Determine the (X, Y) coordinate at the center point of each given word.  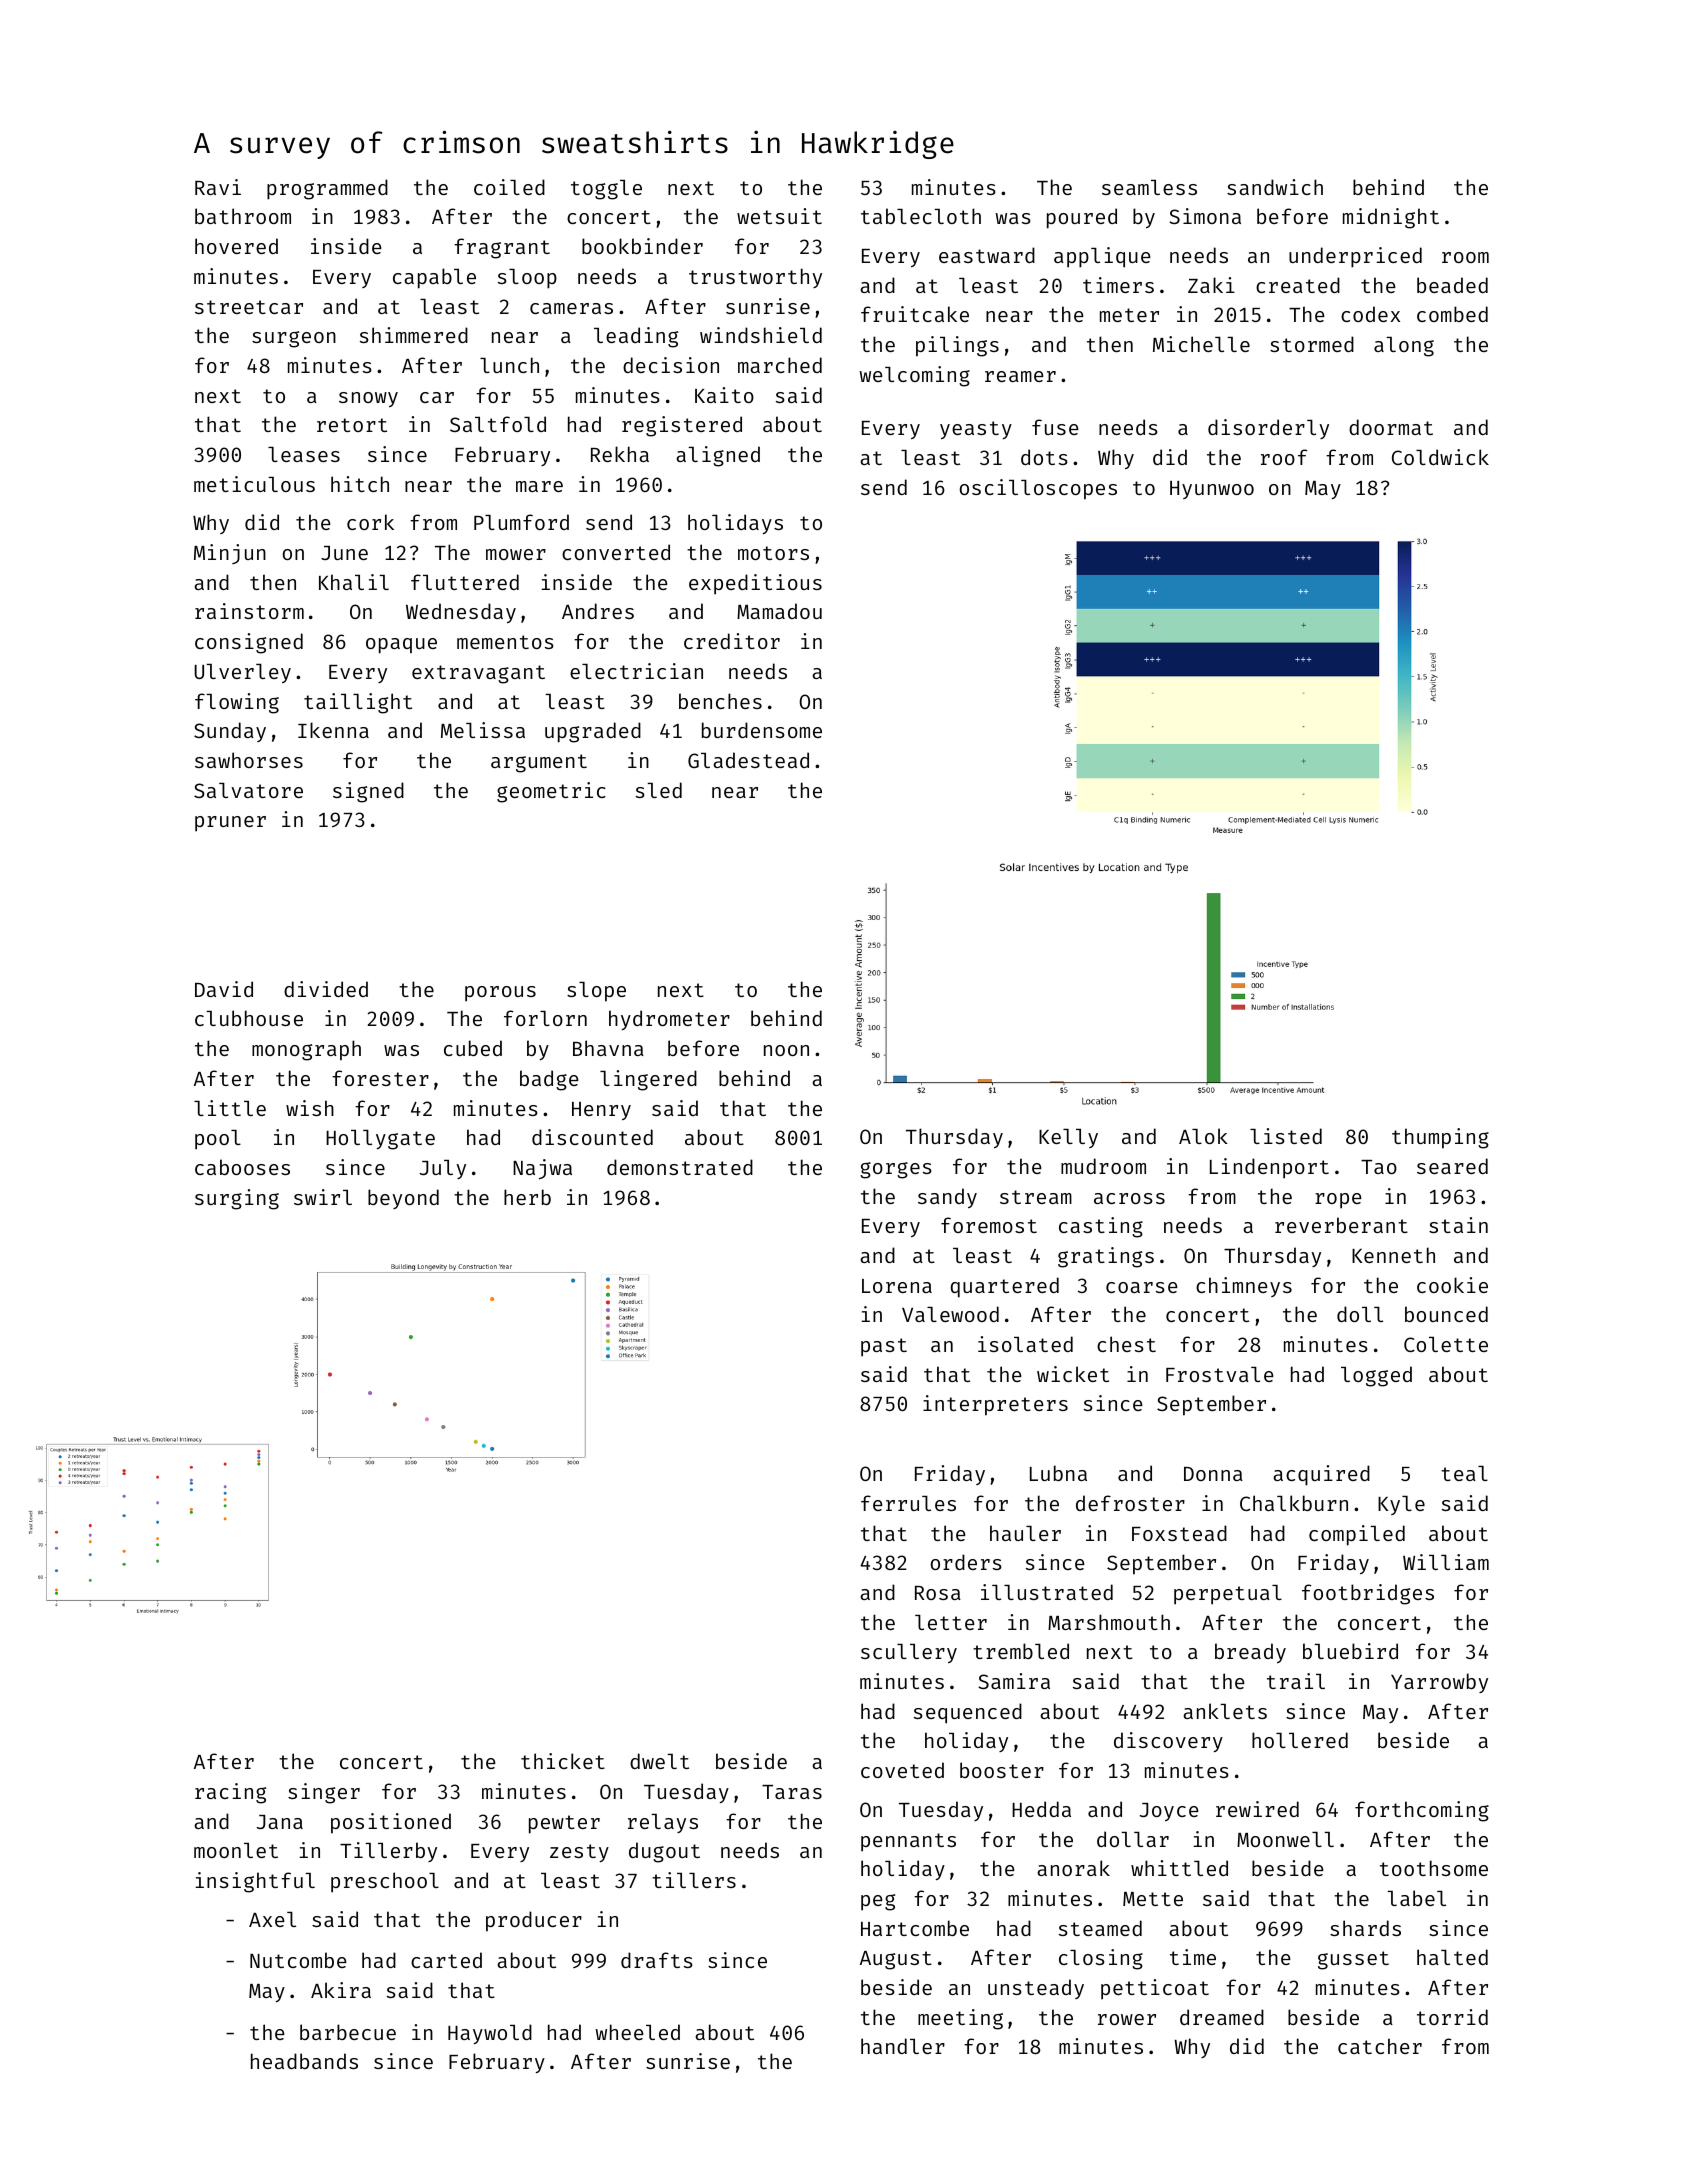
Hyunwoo (1212, 490)
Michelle (1201, 344)
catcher (1380, 2046)
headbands (304, 2061)
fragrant (502, 248)
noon (786, 1050)
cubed (473, 1048)
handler (903, 2046)
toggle (606, 190)
